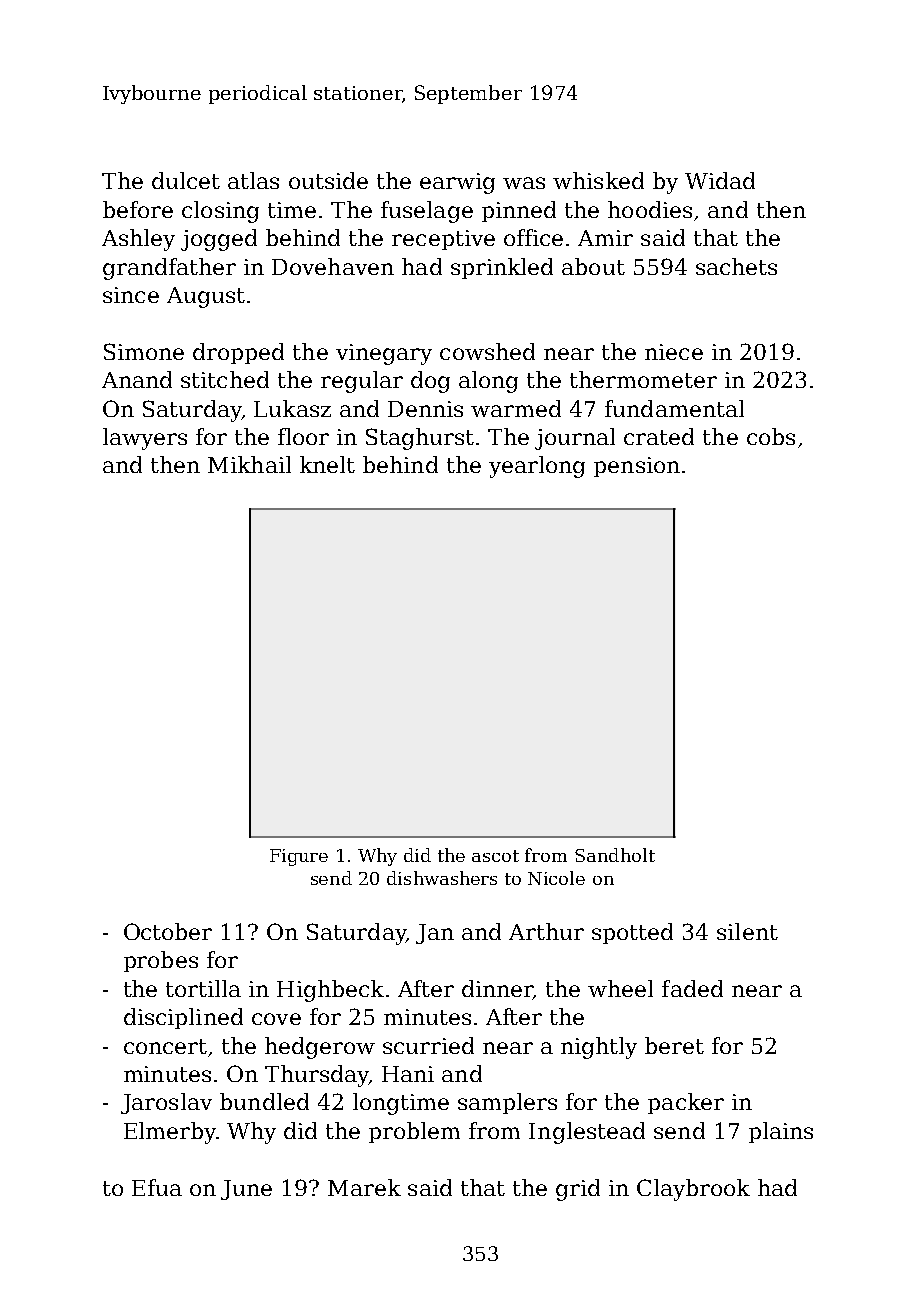 Image resolution: width=924 pixels, height=1311 pixels. Describe the element at coordinates (736, 266) in the screenshot. I see `sachets` at that location.
